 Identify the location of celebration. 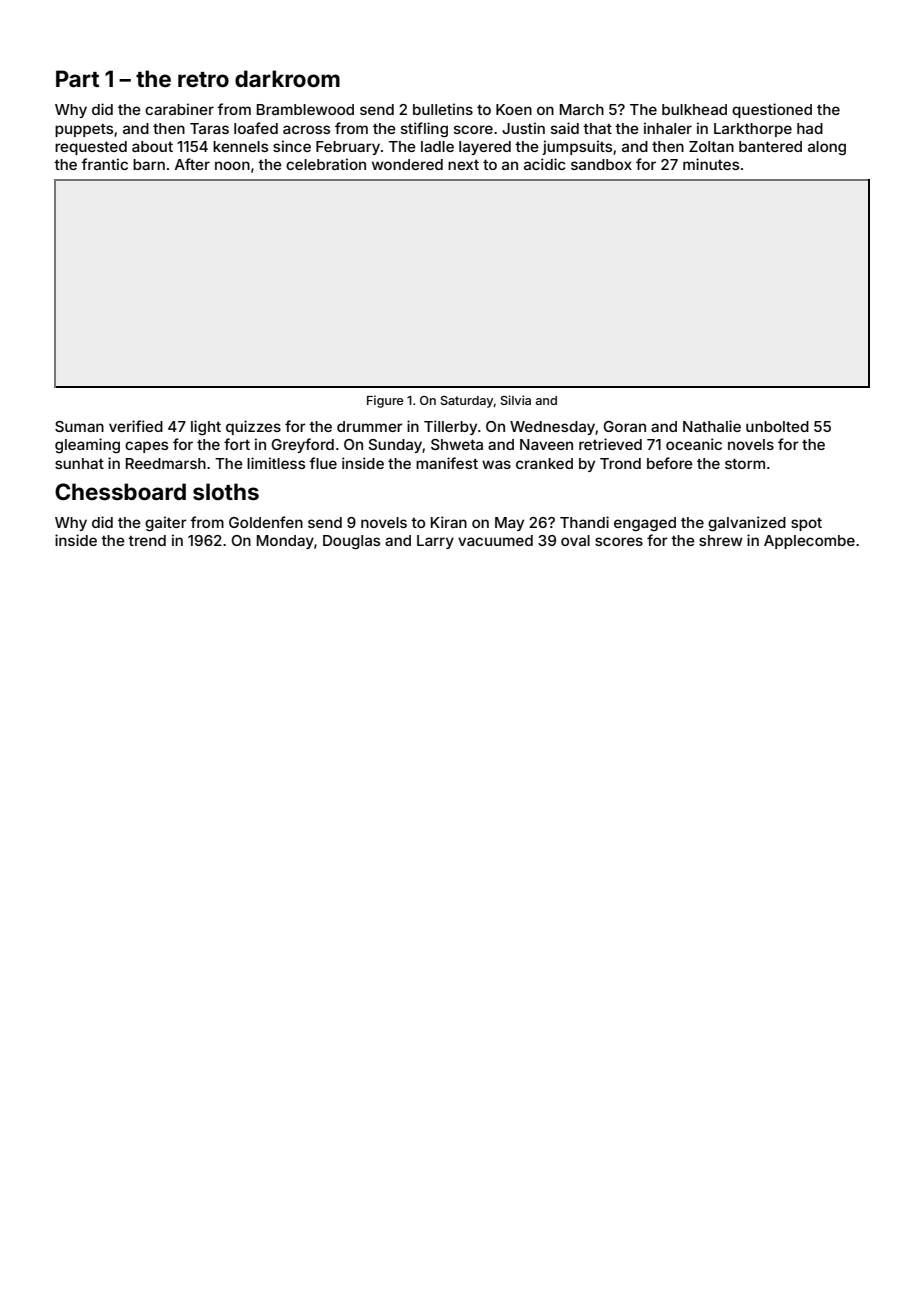
(326, 164).
